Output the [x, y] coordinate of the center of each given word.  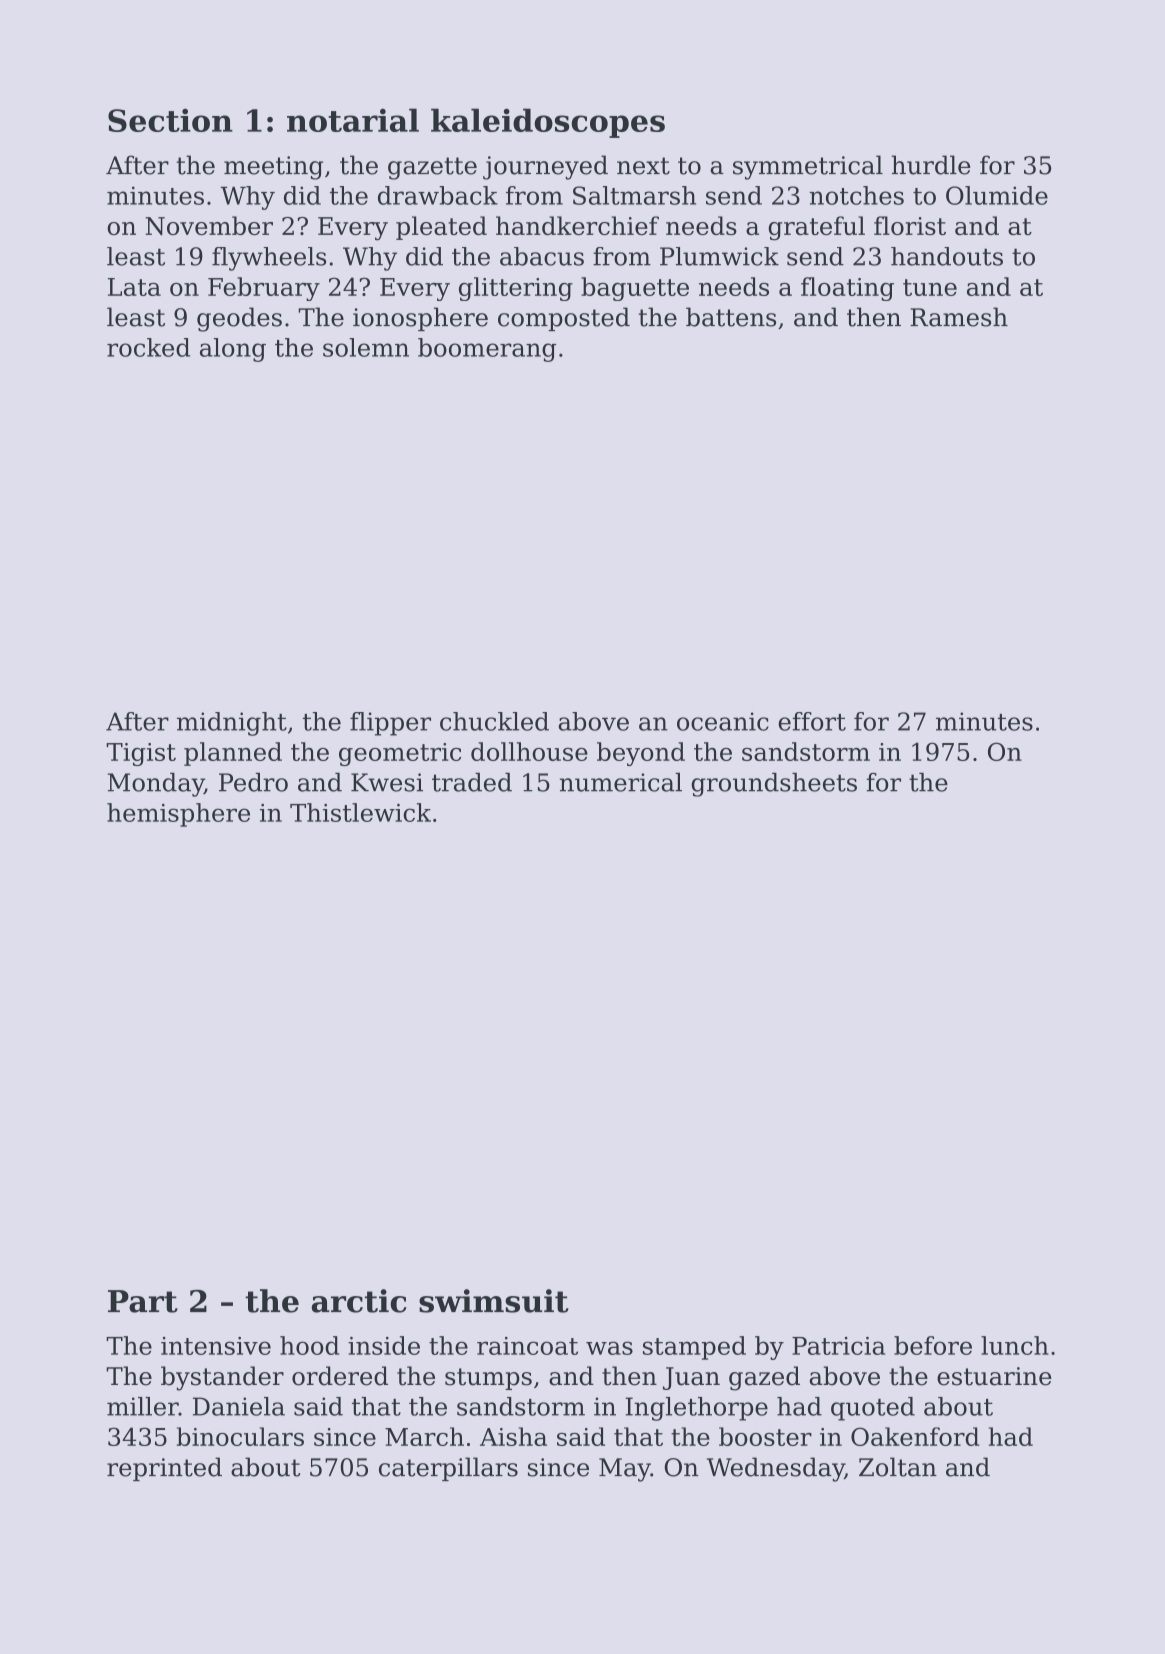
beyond [641, 754]
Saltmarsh [634, 195]
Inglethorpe [696, 1409]
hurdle [931, 165]
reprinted [164, 1469]
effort [812, 721]
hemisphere [178, 815]
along [233, 350]
